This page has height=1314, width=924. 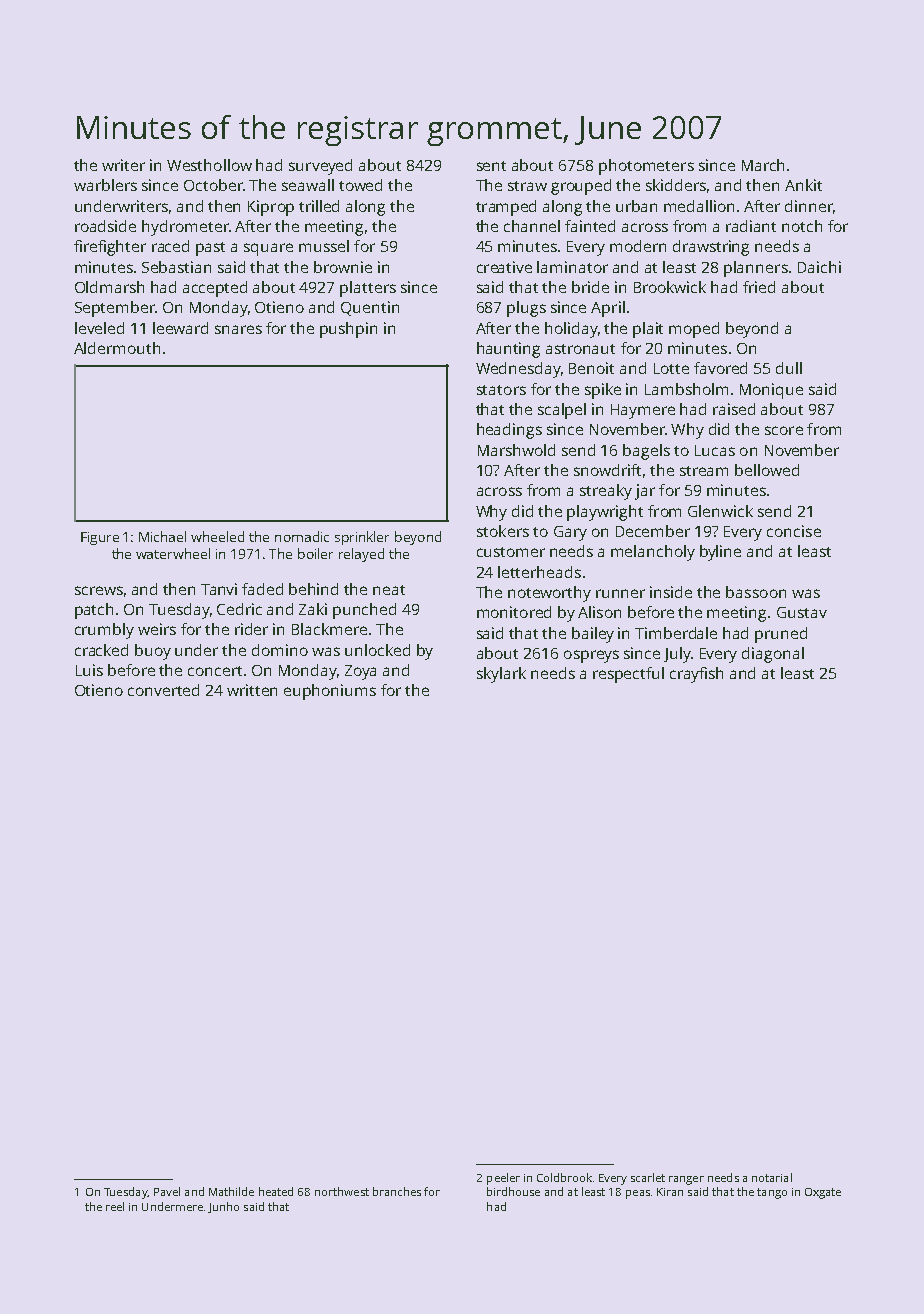 What do you see at coordinates (648, 1177) in the page?
I see `scarlet` at bounding box center [648, 1177].
